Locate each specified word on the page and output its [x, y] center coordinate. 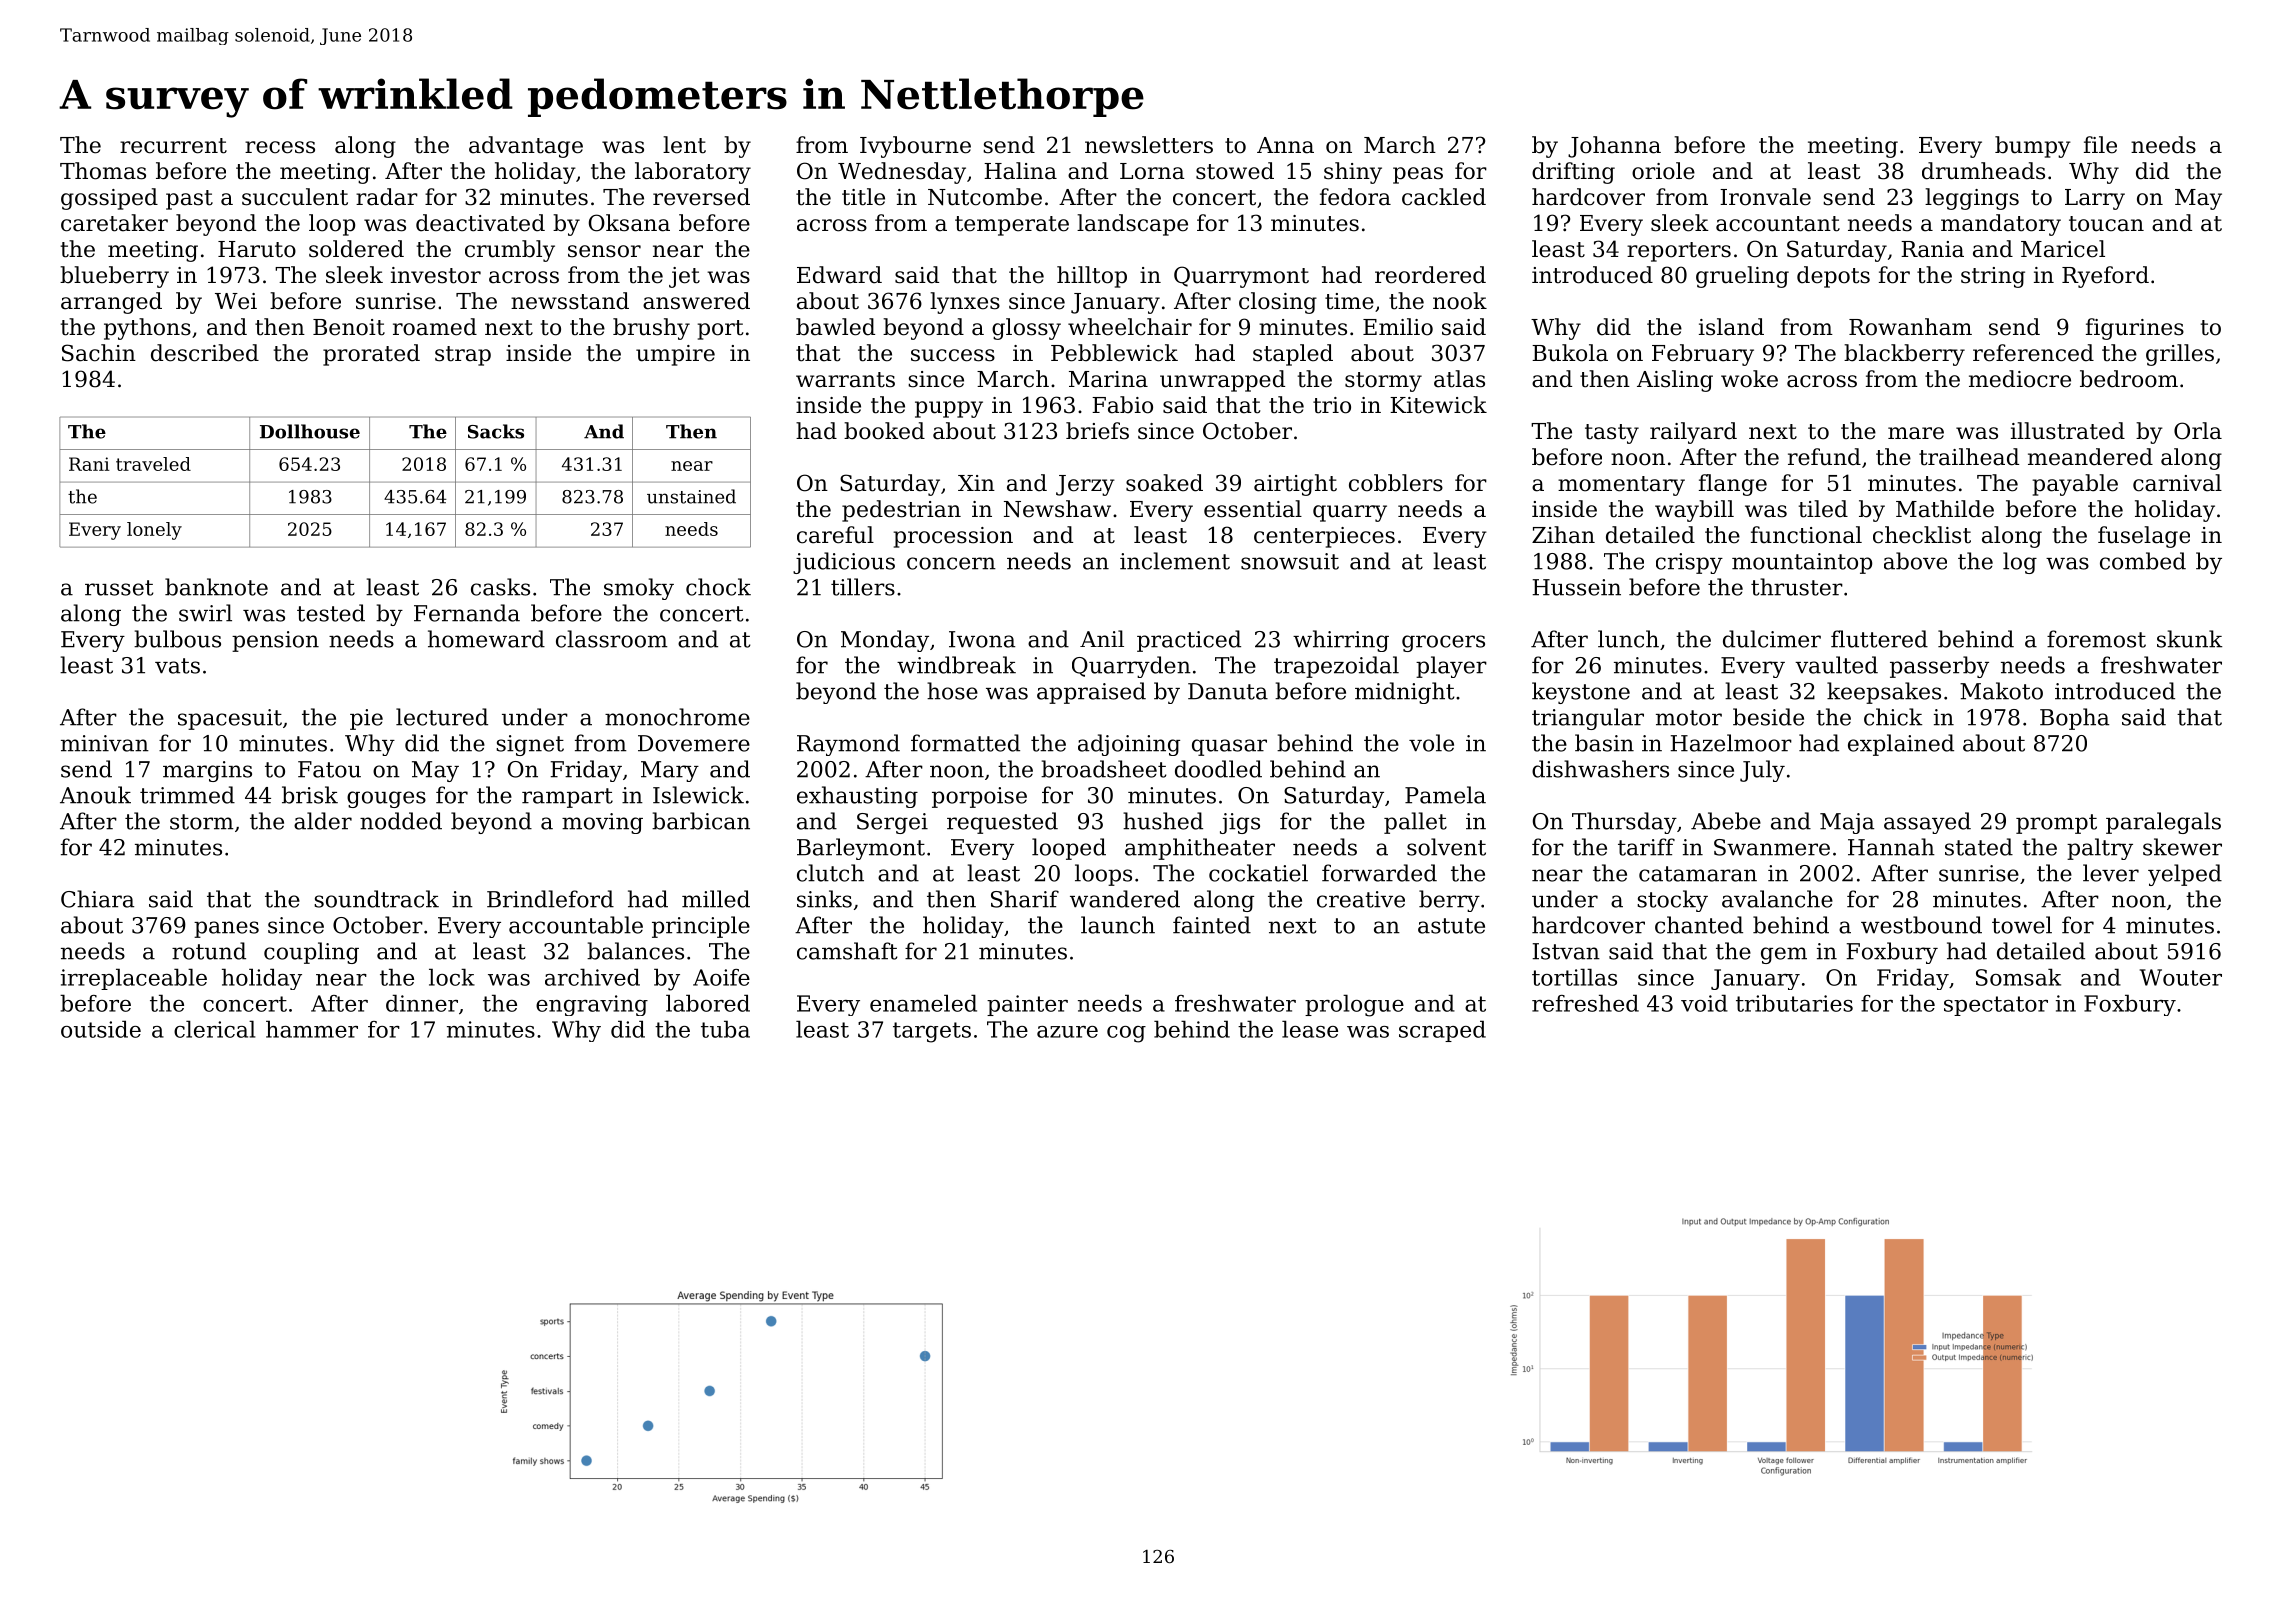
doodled [1218, 769]
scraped [1442, 1031]
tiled [1823, 509]
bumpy [2033, 147]
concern [951, 563]
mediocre [2020, 379]
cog [1126, 1034]
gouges [386, 799]
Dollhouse [310, 431]
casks [500, 587]
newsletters [1149, 145]
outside [101, 1029]
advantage [526, 147]
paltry [2100, 849]
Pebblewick [1114, 353]
